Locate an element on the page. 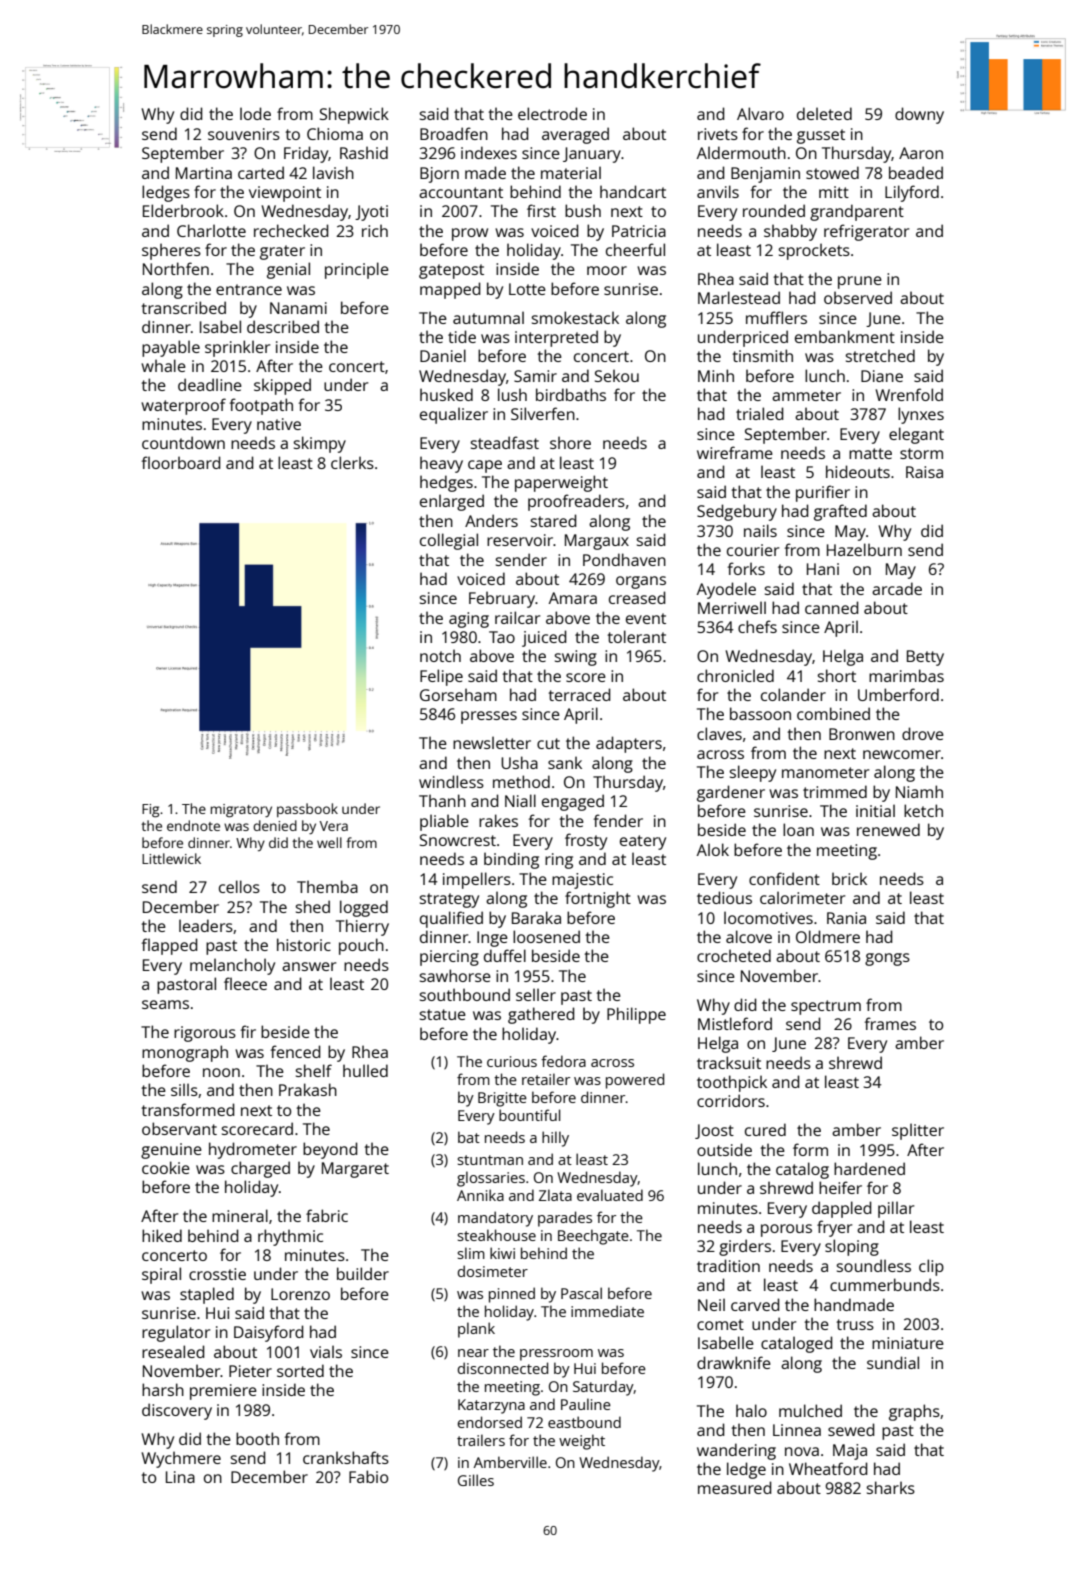 This image has height=1573, width=1086. Bjorn is located at coordinates (439, 175).
